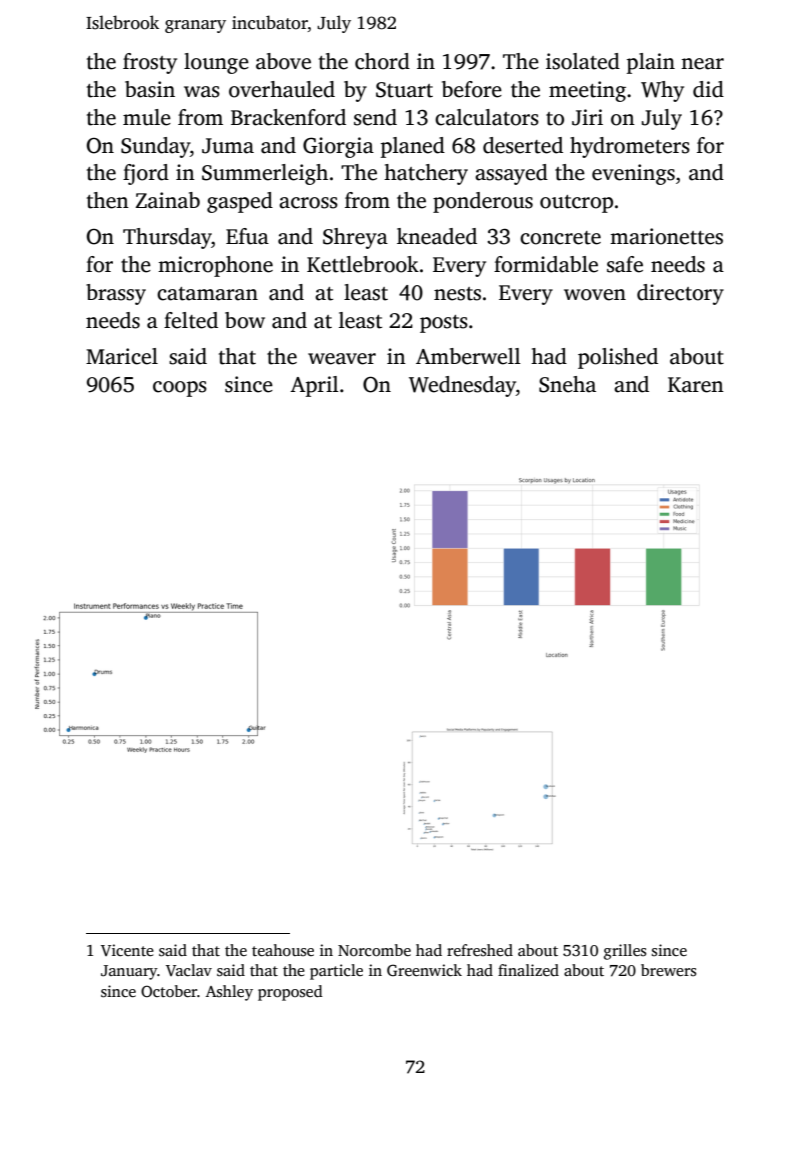 Image resolution: width=810 pixels, height=1149 pixels. What do you see at coordinates (150, 89) in the screenshot?
I see `basin` at bounding box center [150, 89].
